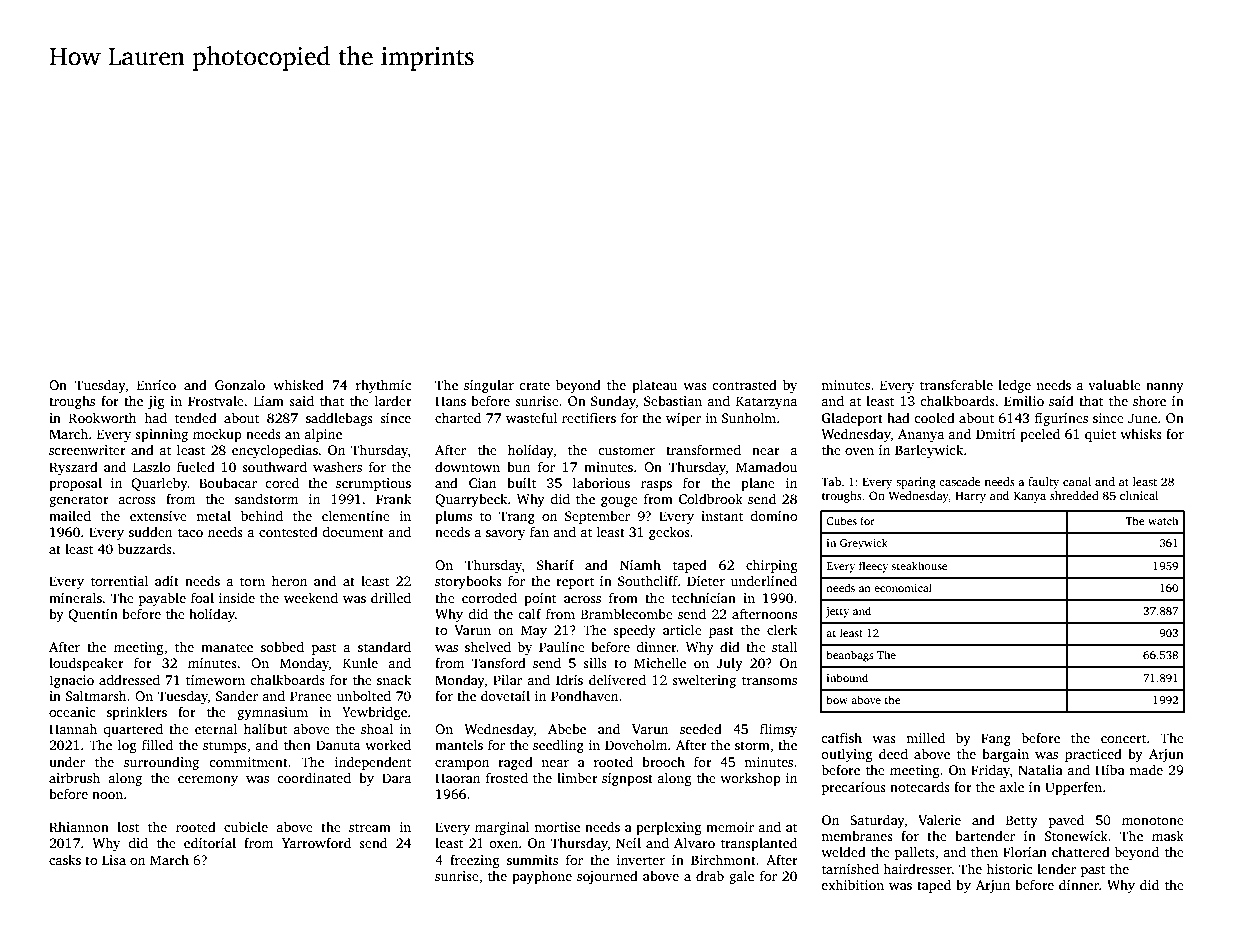 The image size is (1233, 952). I want to click on bun, so click(518, 466).
